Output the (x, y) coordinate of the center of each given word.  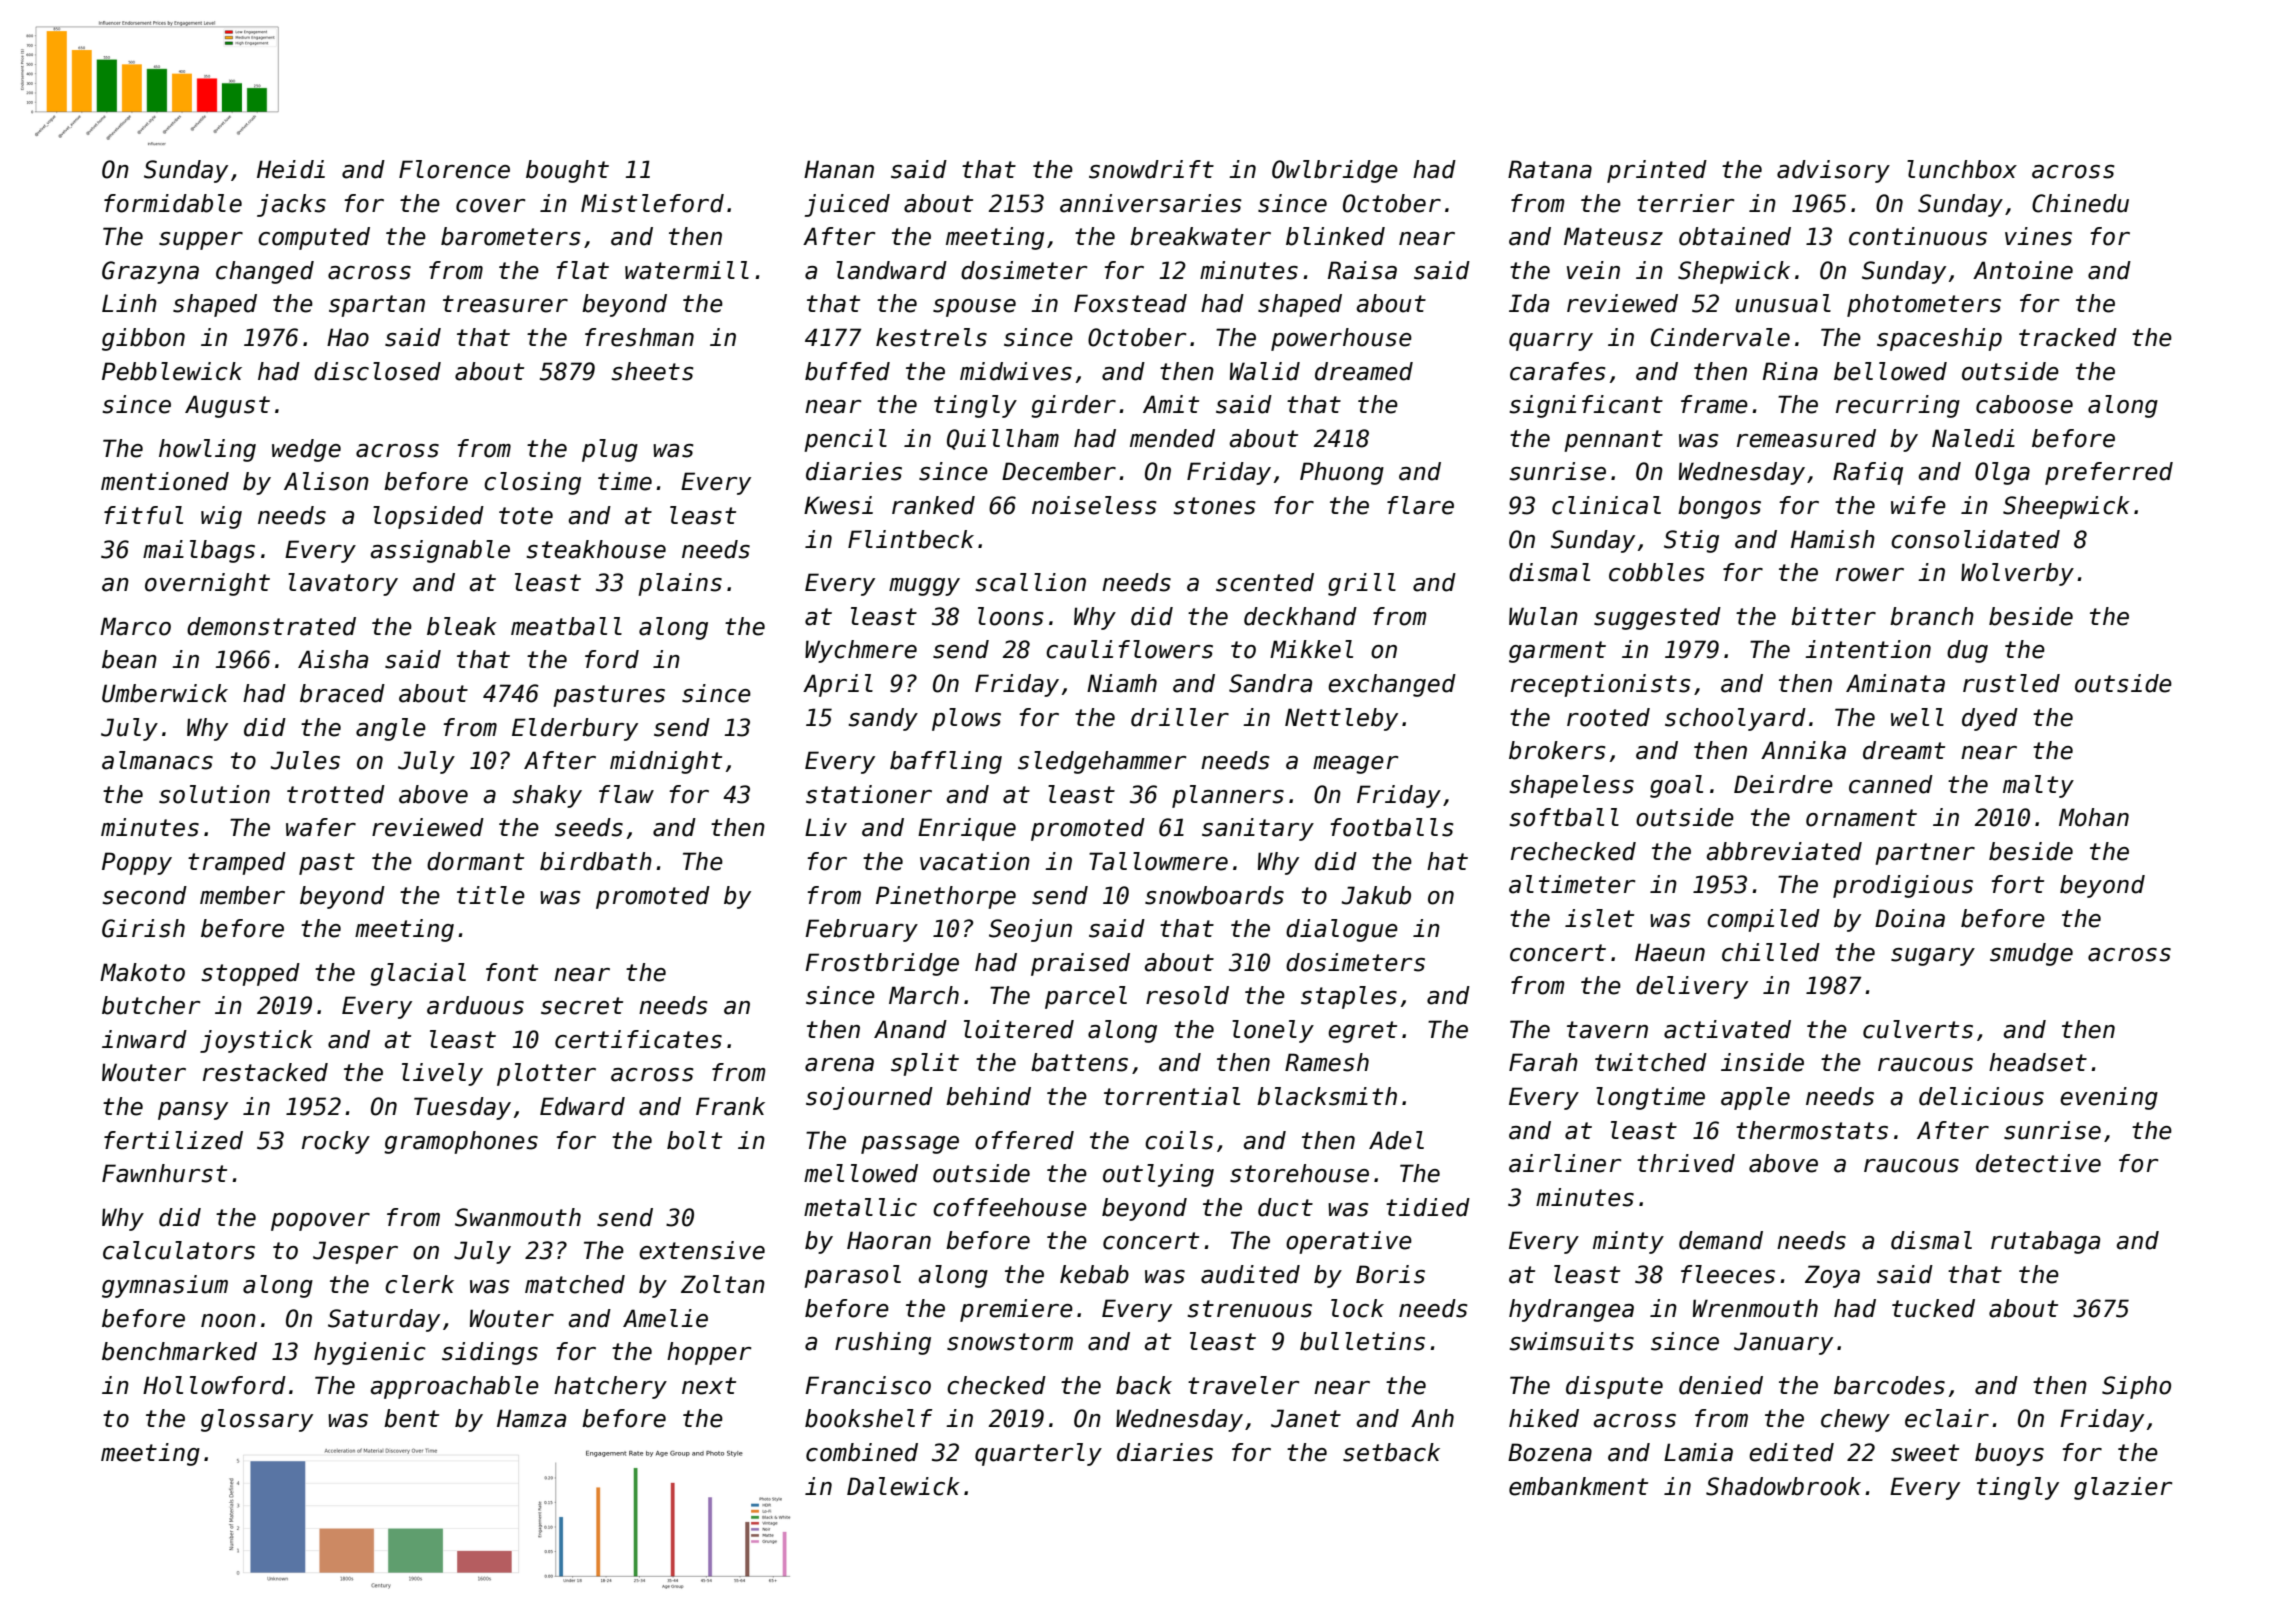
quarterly (1038, 1454)
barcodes (1889, 1385)
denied (1721, 1385)
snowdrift (1151, 169)
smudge (2031, 954)
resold (1187, 995)
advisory (1833, 171)
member (242, 895)
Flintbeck (911, 539)
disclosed (377, 371)
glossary (257, 1420)
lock (1357, 1308)
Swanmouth (518, 1217)
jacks (291, 205)
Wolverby (2017, 574)
